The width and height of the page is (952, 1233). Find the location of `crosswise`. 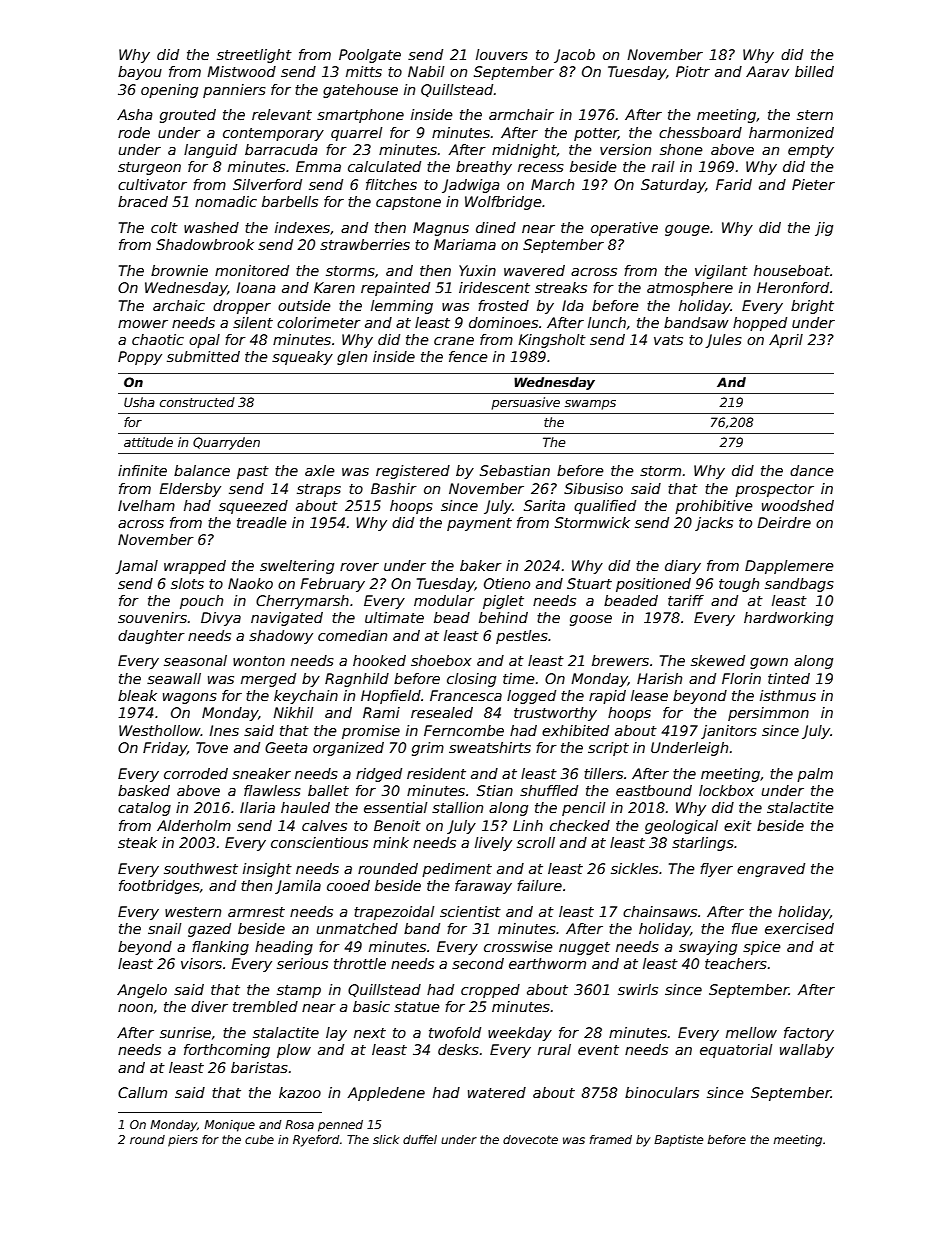

crosswise is located at coordinates (518, 946).
